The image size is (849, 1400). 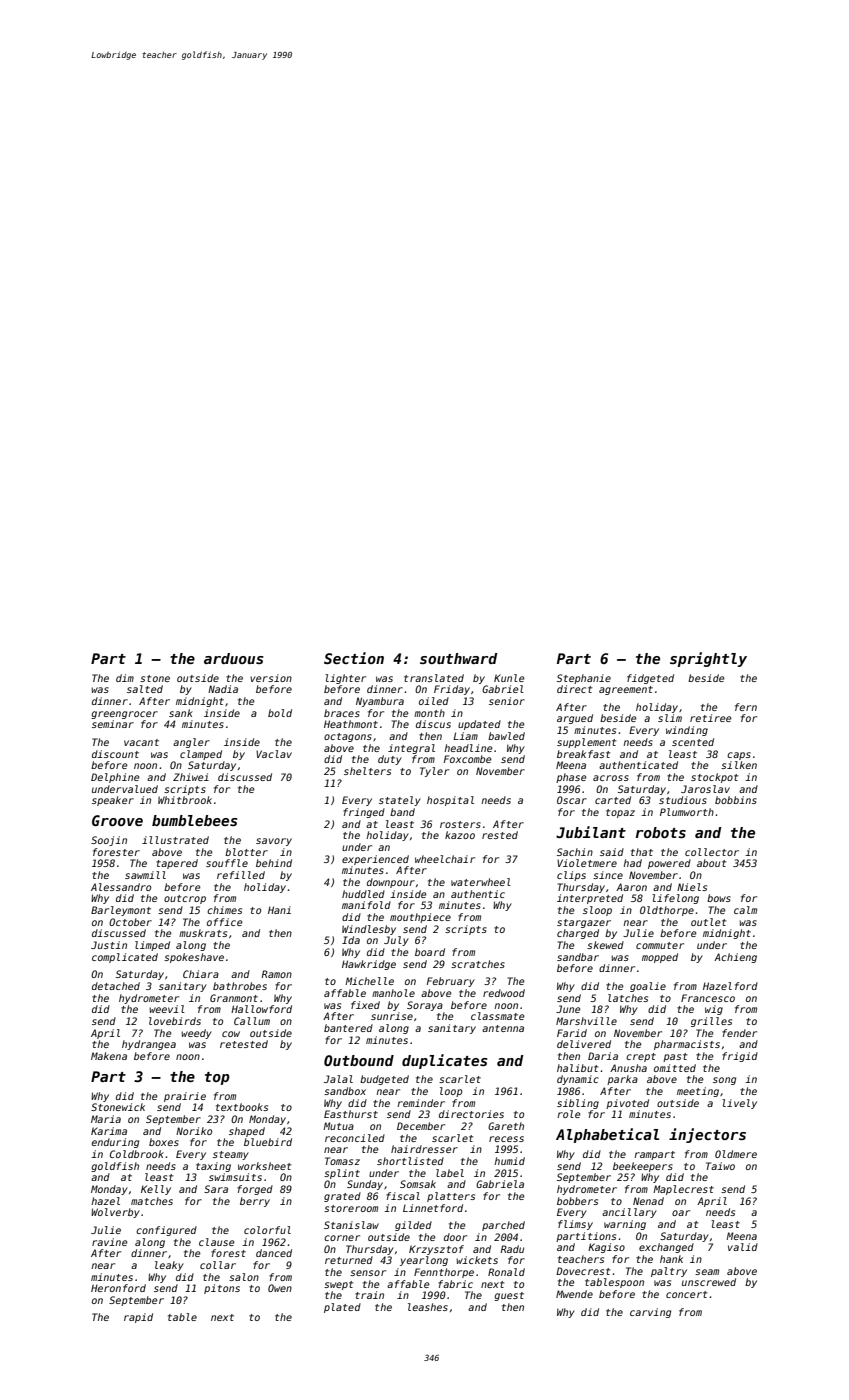 I want to click on southward, so click(x=459, y=658).
